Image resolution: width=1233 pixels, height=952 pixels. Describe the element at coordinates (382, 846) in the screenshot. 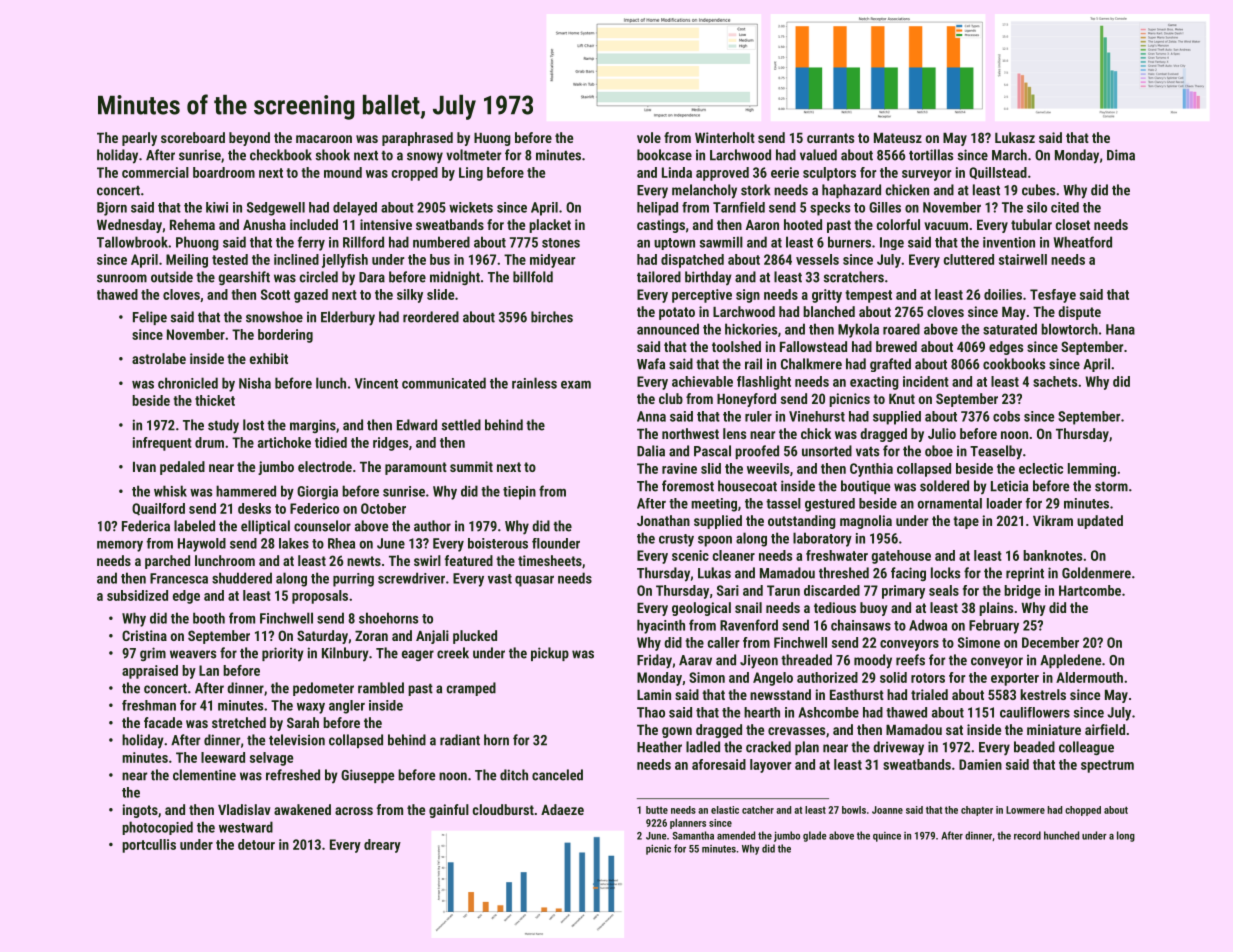

I see `dreary` at that location.
